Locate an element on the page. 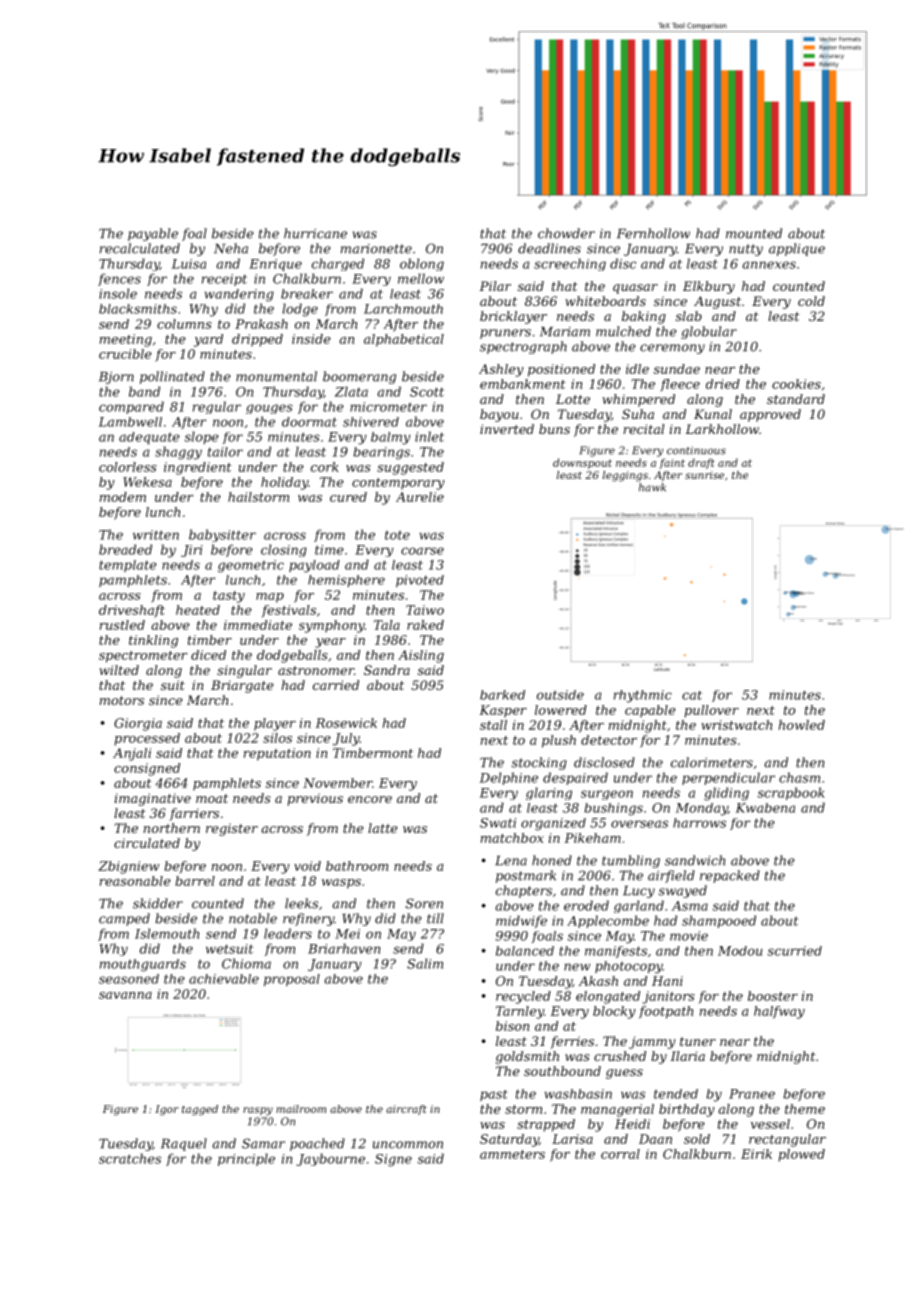  yard is located at coordinates (208, 340).
